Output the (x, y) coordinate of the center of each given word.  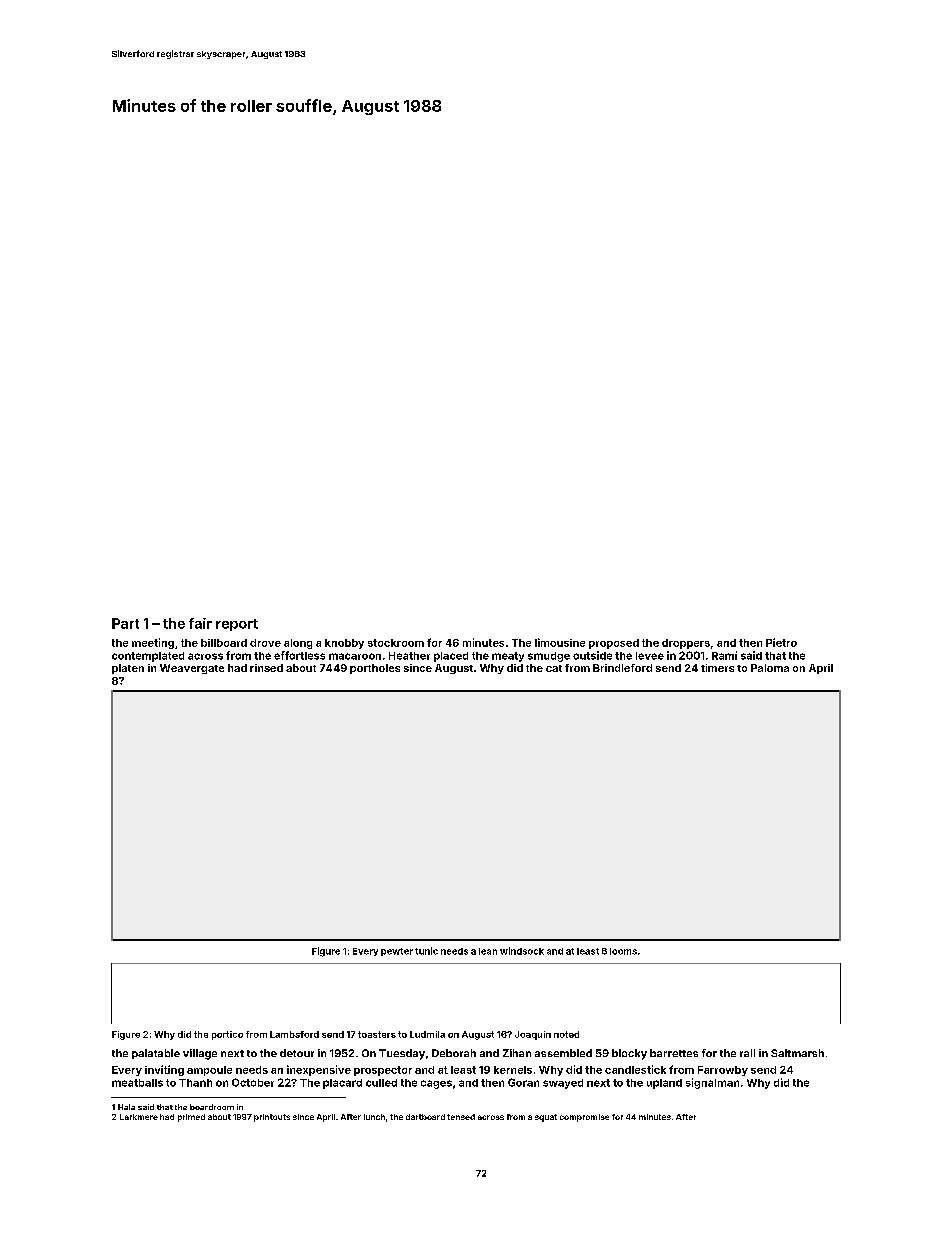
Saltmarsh (797, 1053)
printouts (272, 1118)
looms (623, 951)
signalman (712, 1083)
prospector (383, 1071)
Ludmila (427, 1034)
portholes (375, 669)
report (237, 625)
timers (717, 668)
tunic (426, 951)
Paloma (770, 668)
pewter (397, 952)
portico (227, 1035)
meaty (508, 657)
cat (554, 668)
